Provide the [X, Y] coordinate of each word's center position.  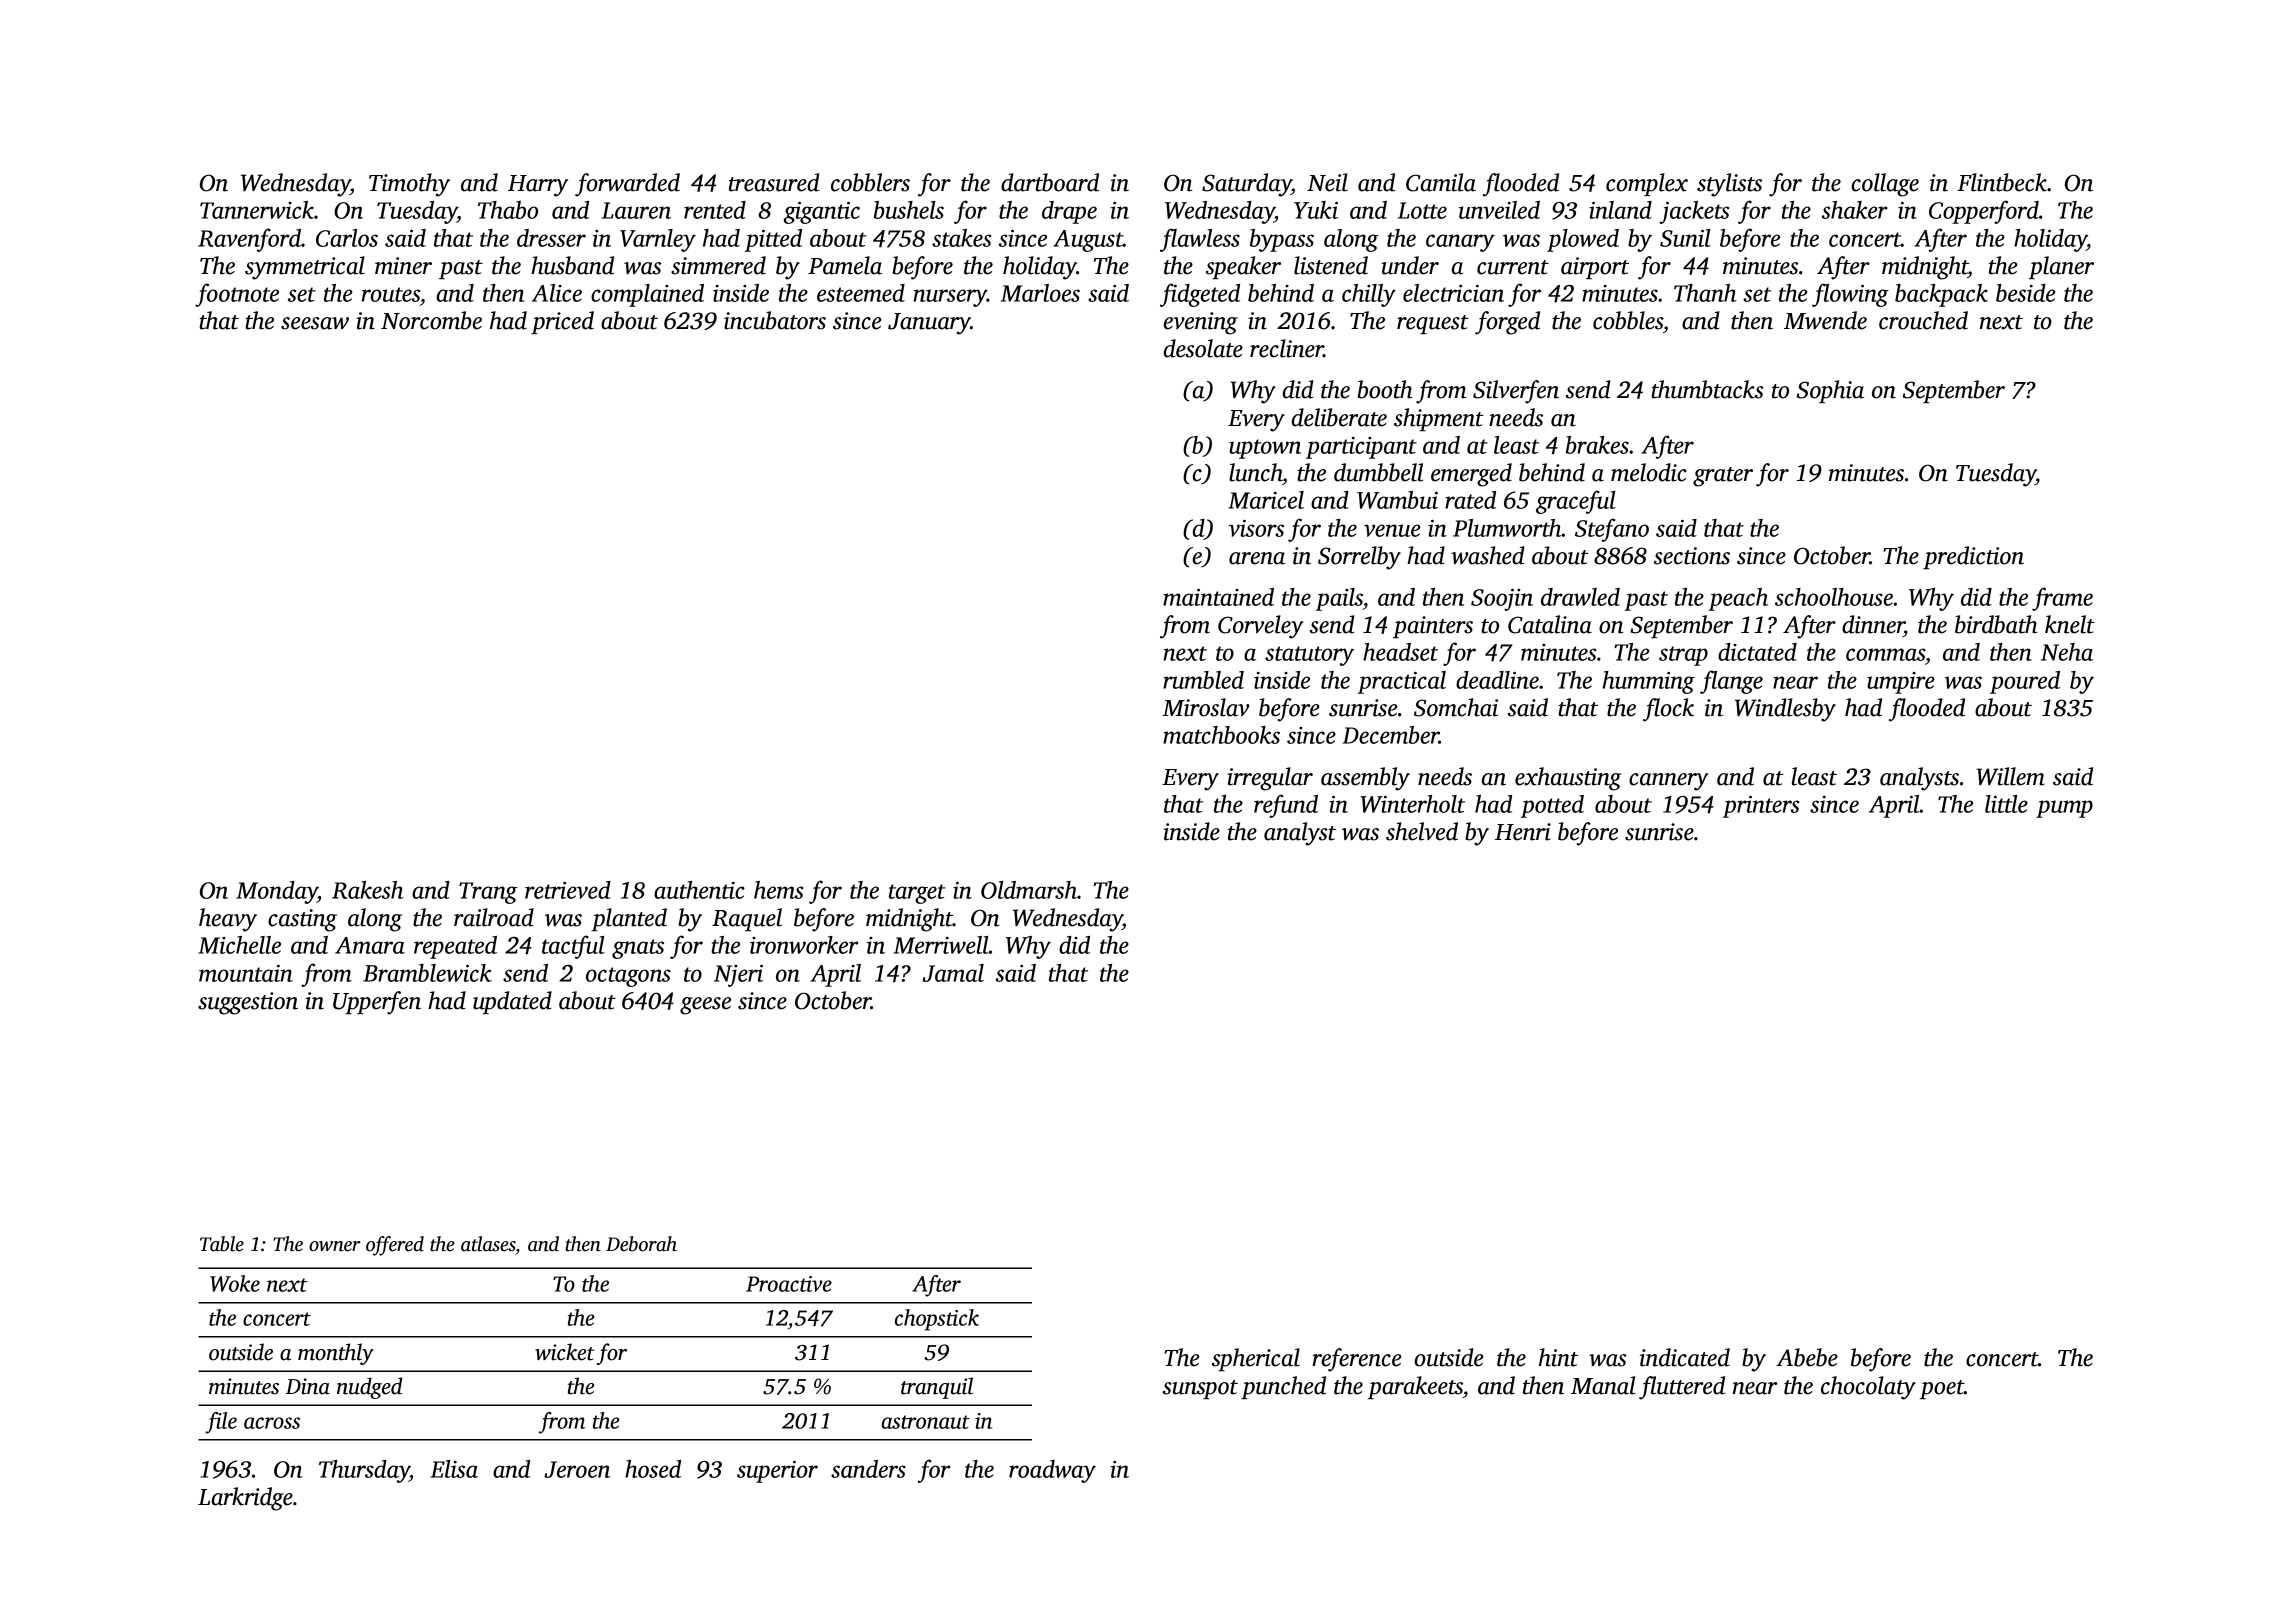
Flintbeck [2002, 182]
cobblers [870, 182]
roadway [1052, 1471]
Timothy [409, 185]
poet [1942, 1389]
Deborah [641, 1244]
